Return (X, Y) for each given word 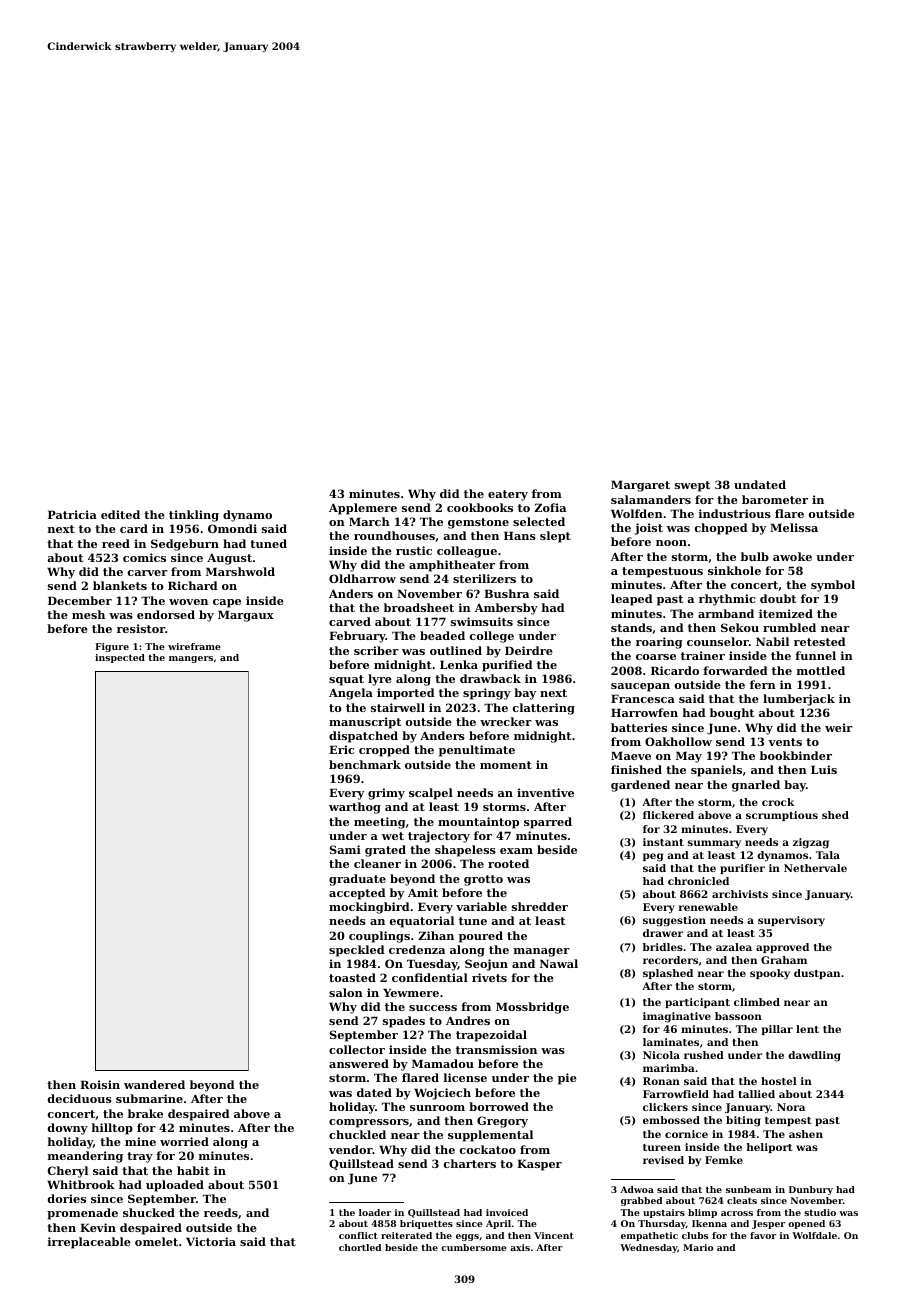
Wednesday (648, 1248)
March (369, 521)
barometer (775, 499)
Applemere (363, 509)
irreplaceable (89, 1243)
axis (520, 1247)
